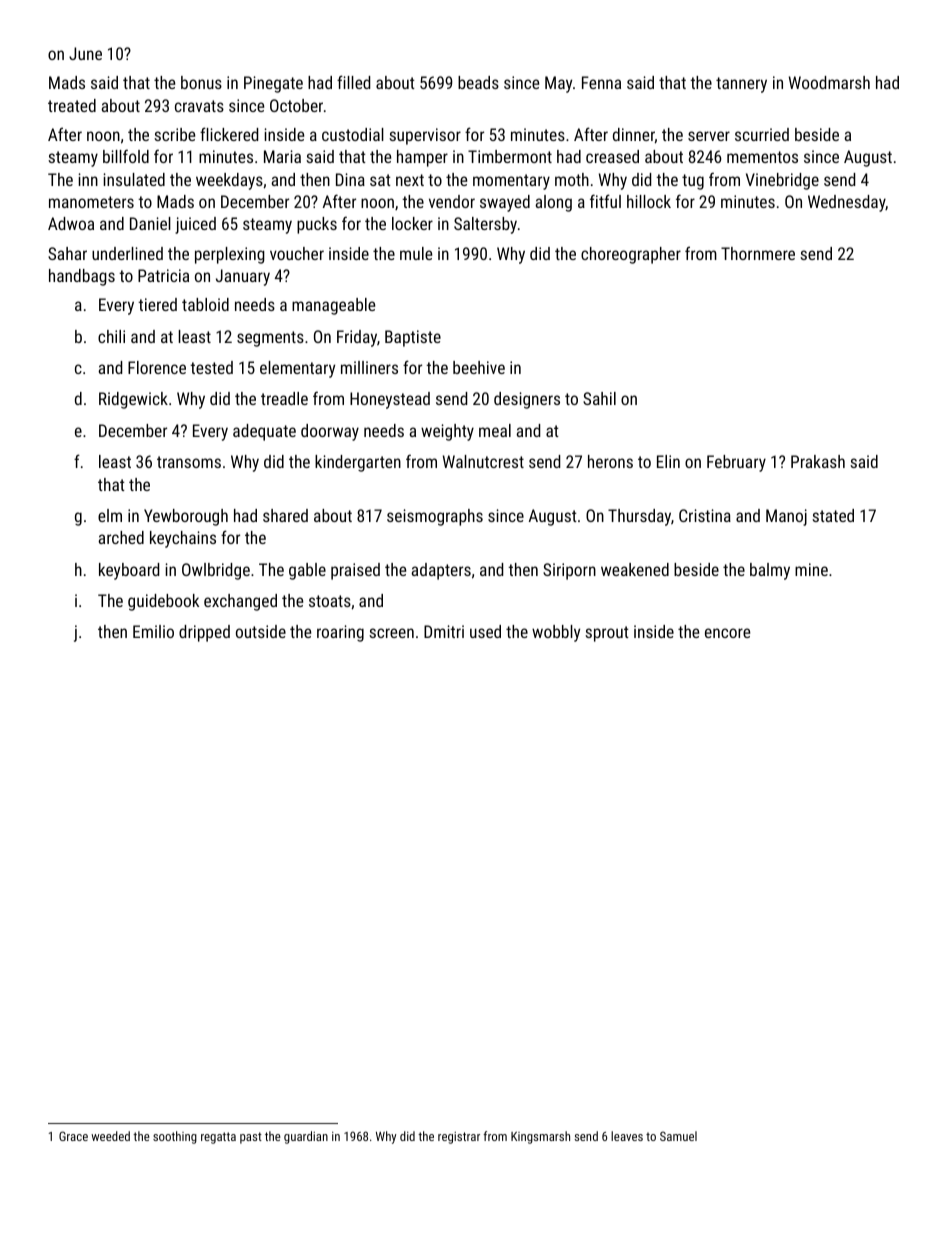 The image size is (952, 1233). Describe the element at coordinates (85, 53) in the document. I see `June` at that location.
